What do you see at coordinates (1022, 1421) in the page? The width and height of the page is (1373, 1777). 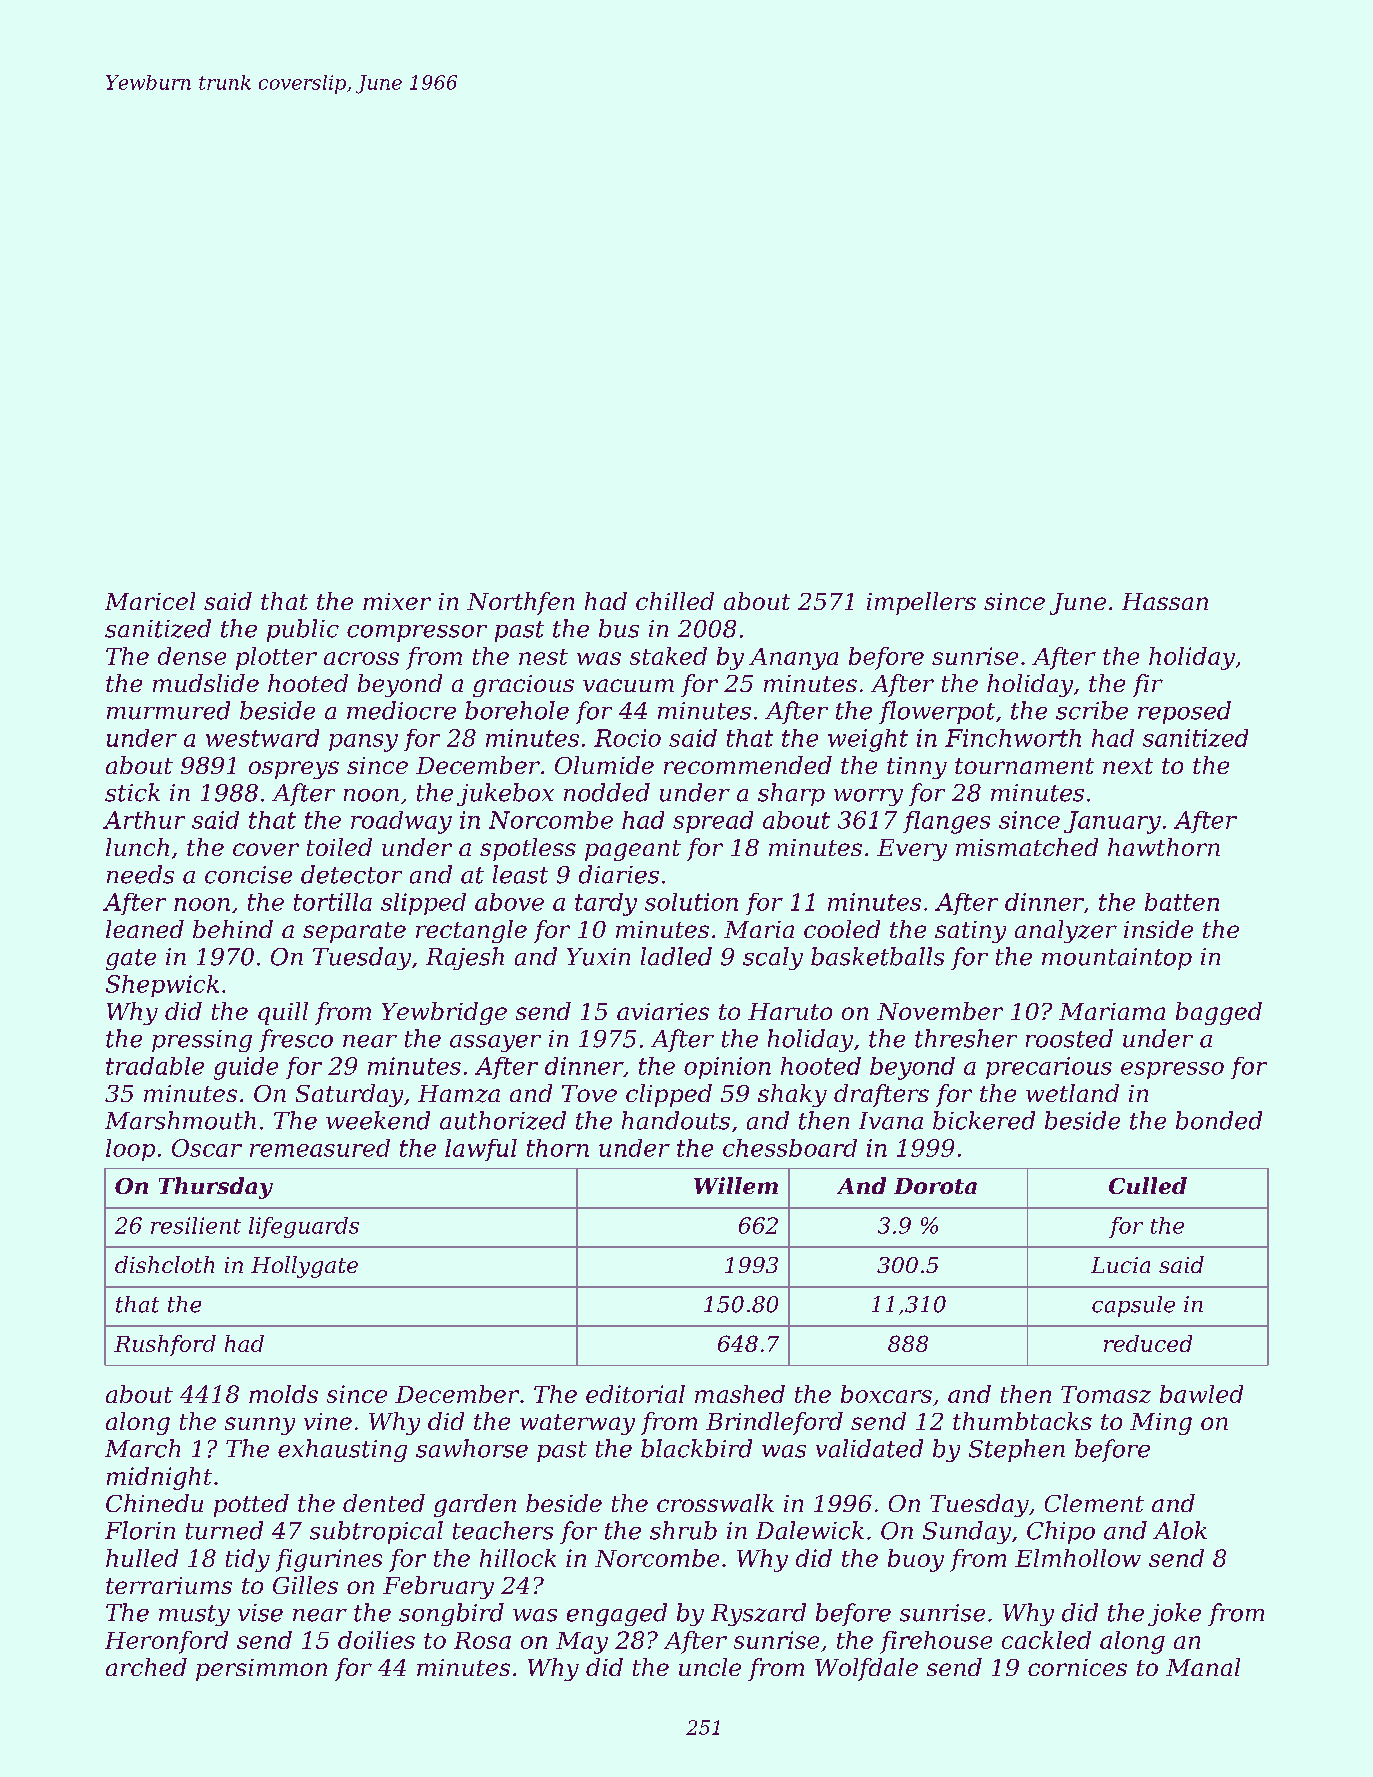 I see `thumbtacks` at bounding box center [1022, 1421].
